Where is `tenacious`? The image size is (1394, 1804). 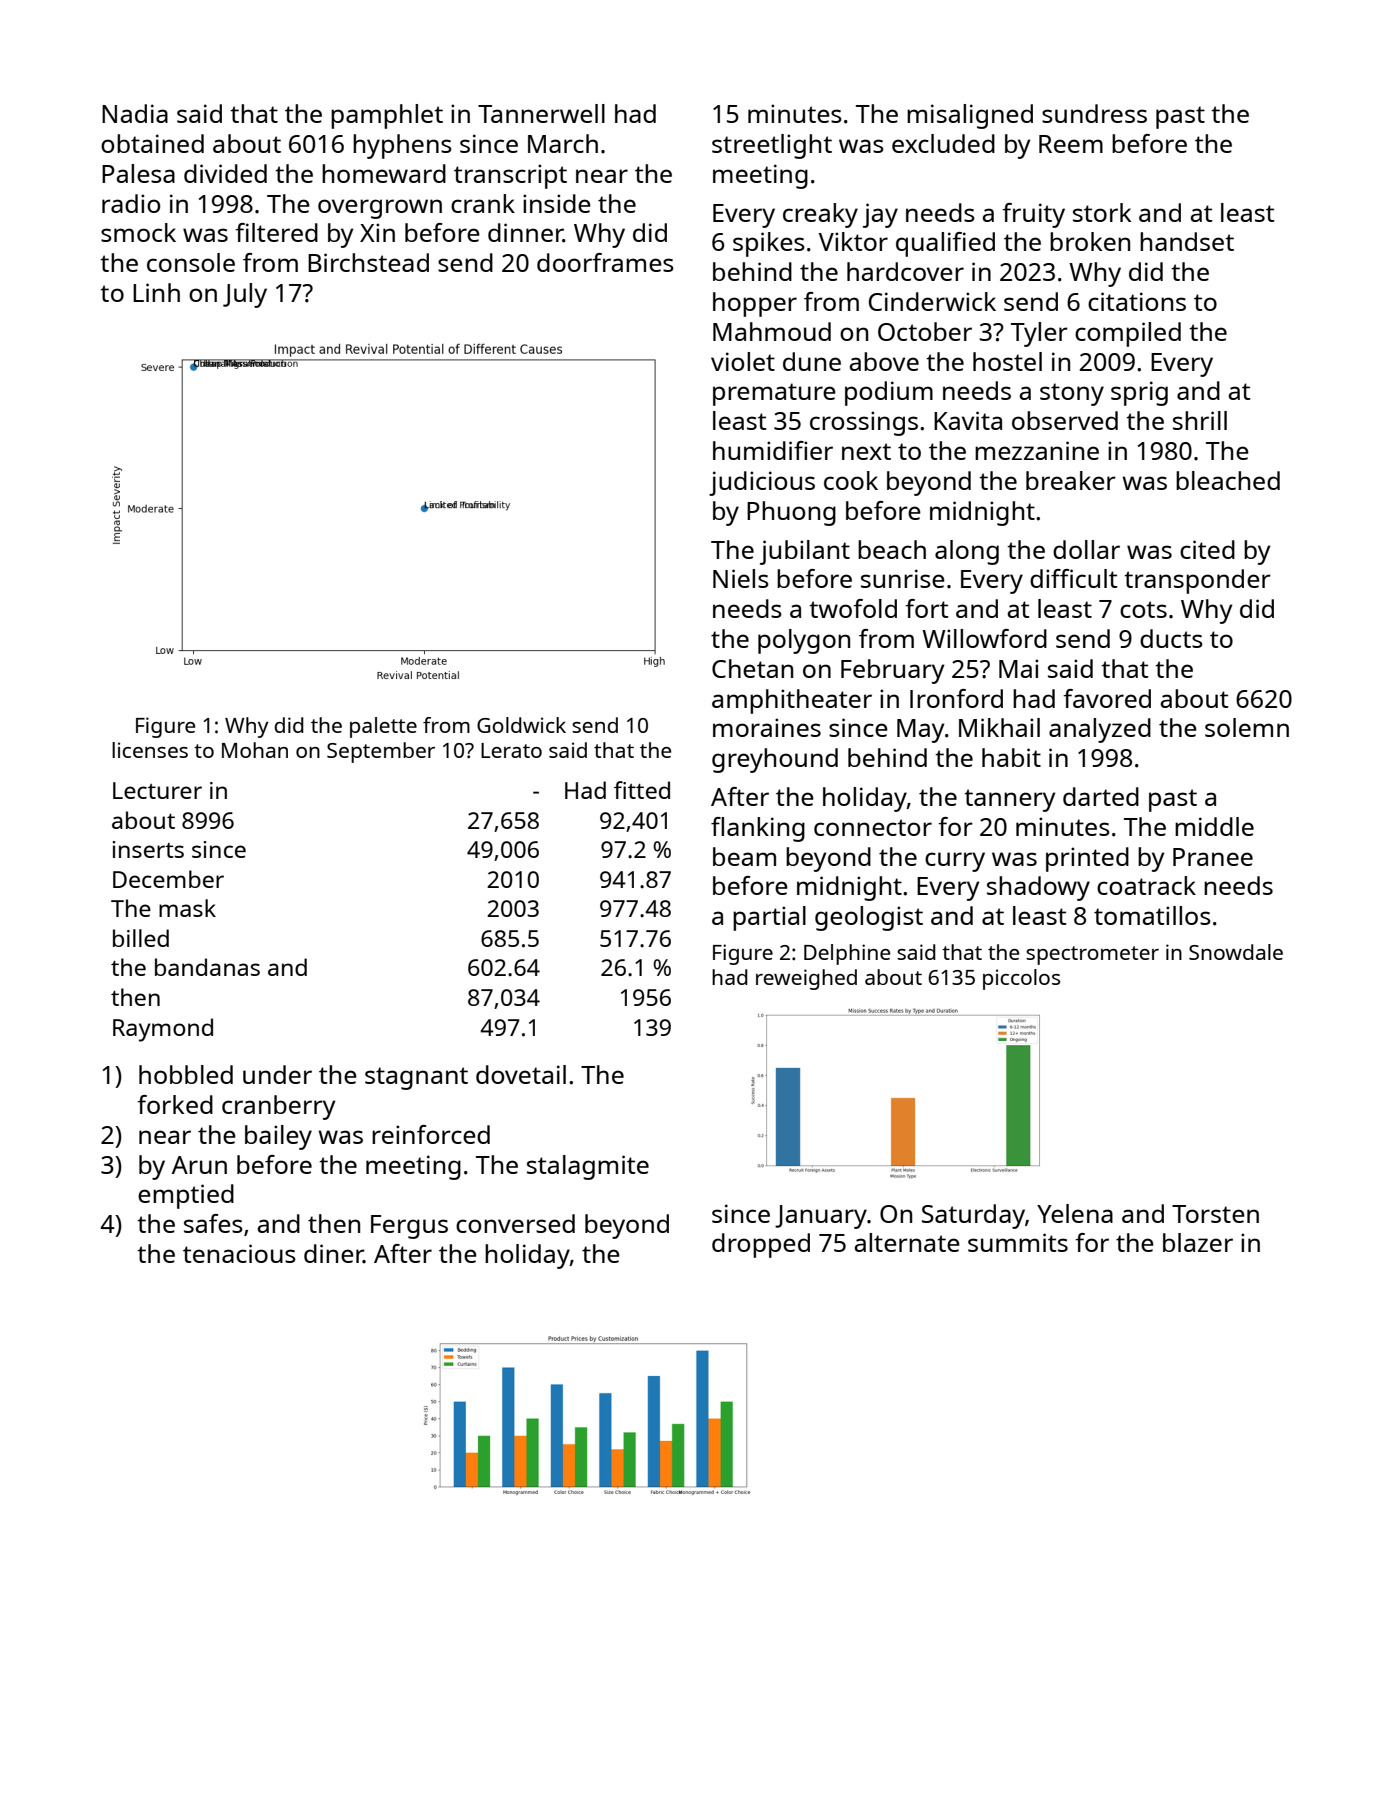
tenacious is located at coordinates (239, 1253).
